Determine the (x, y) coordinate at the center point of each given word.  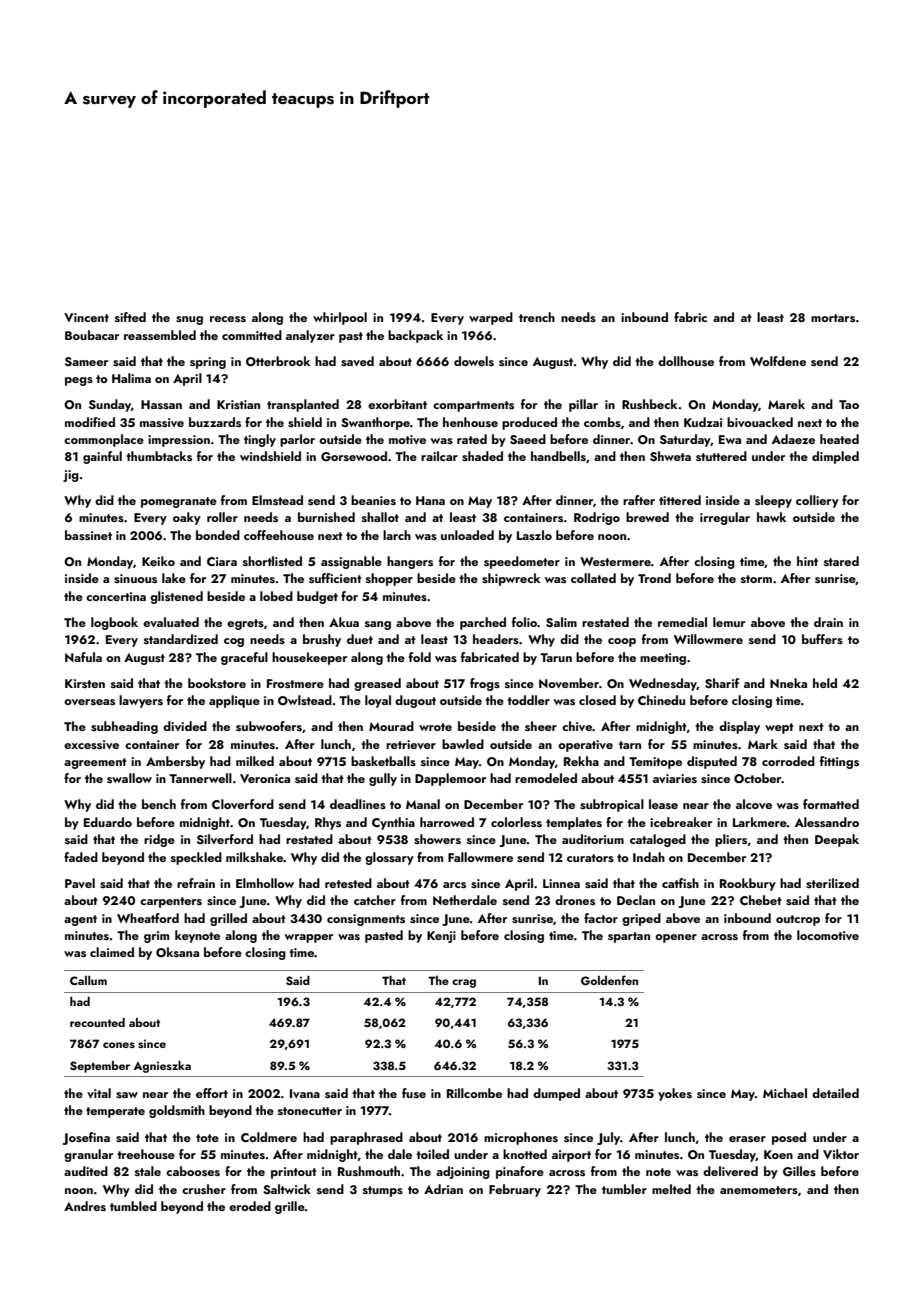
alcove (754, 804)
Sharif (722, 683)
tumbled (133, 1206)
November (569, 683)
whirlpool (340, 318)
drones (575, 900)
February (515, 1190)
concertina (116, 596)
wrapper (309, 938)
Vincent (86, 317)
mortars (833, 318)
